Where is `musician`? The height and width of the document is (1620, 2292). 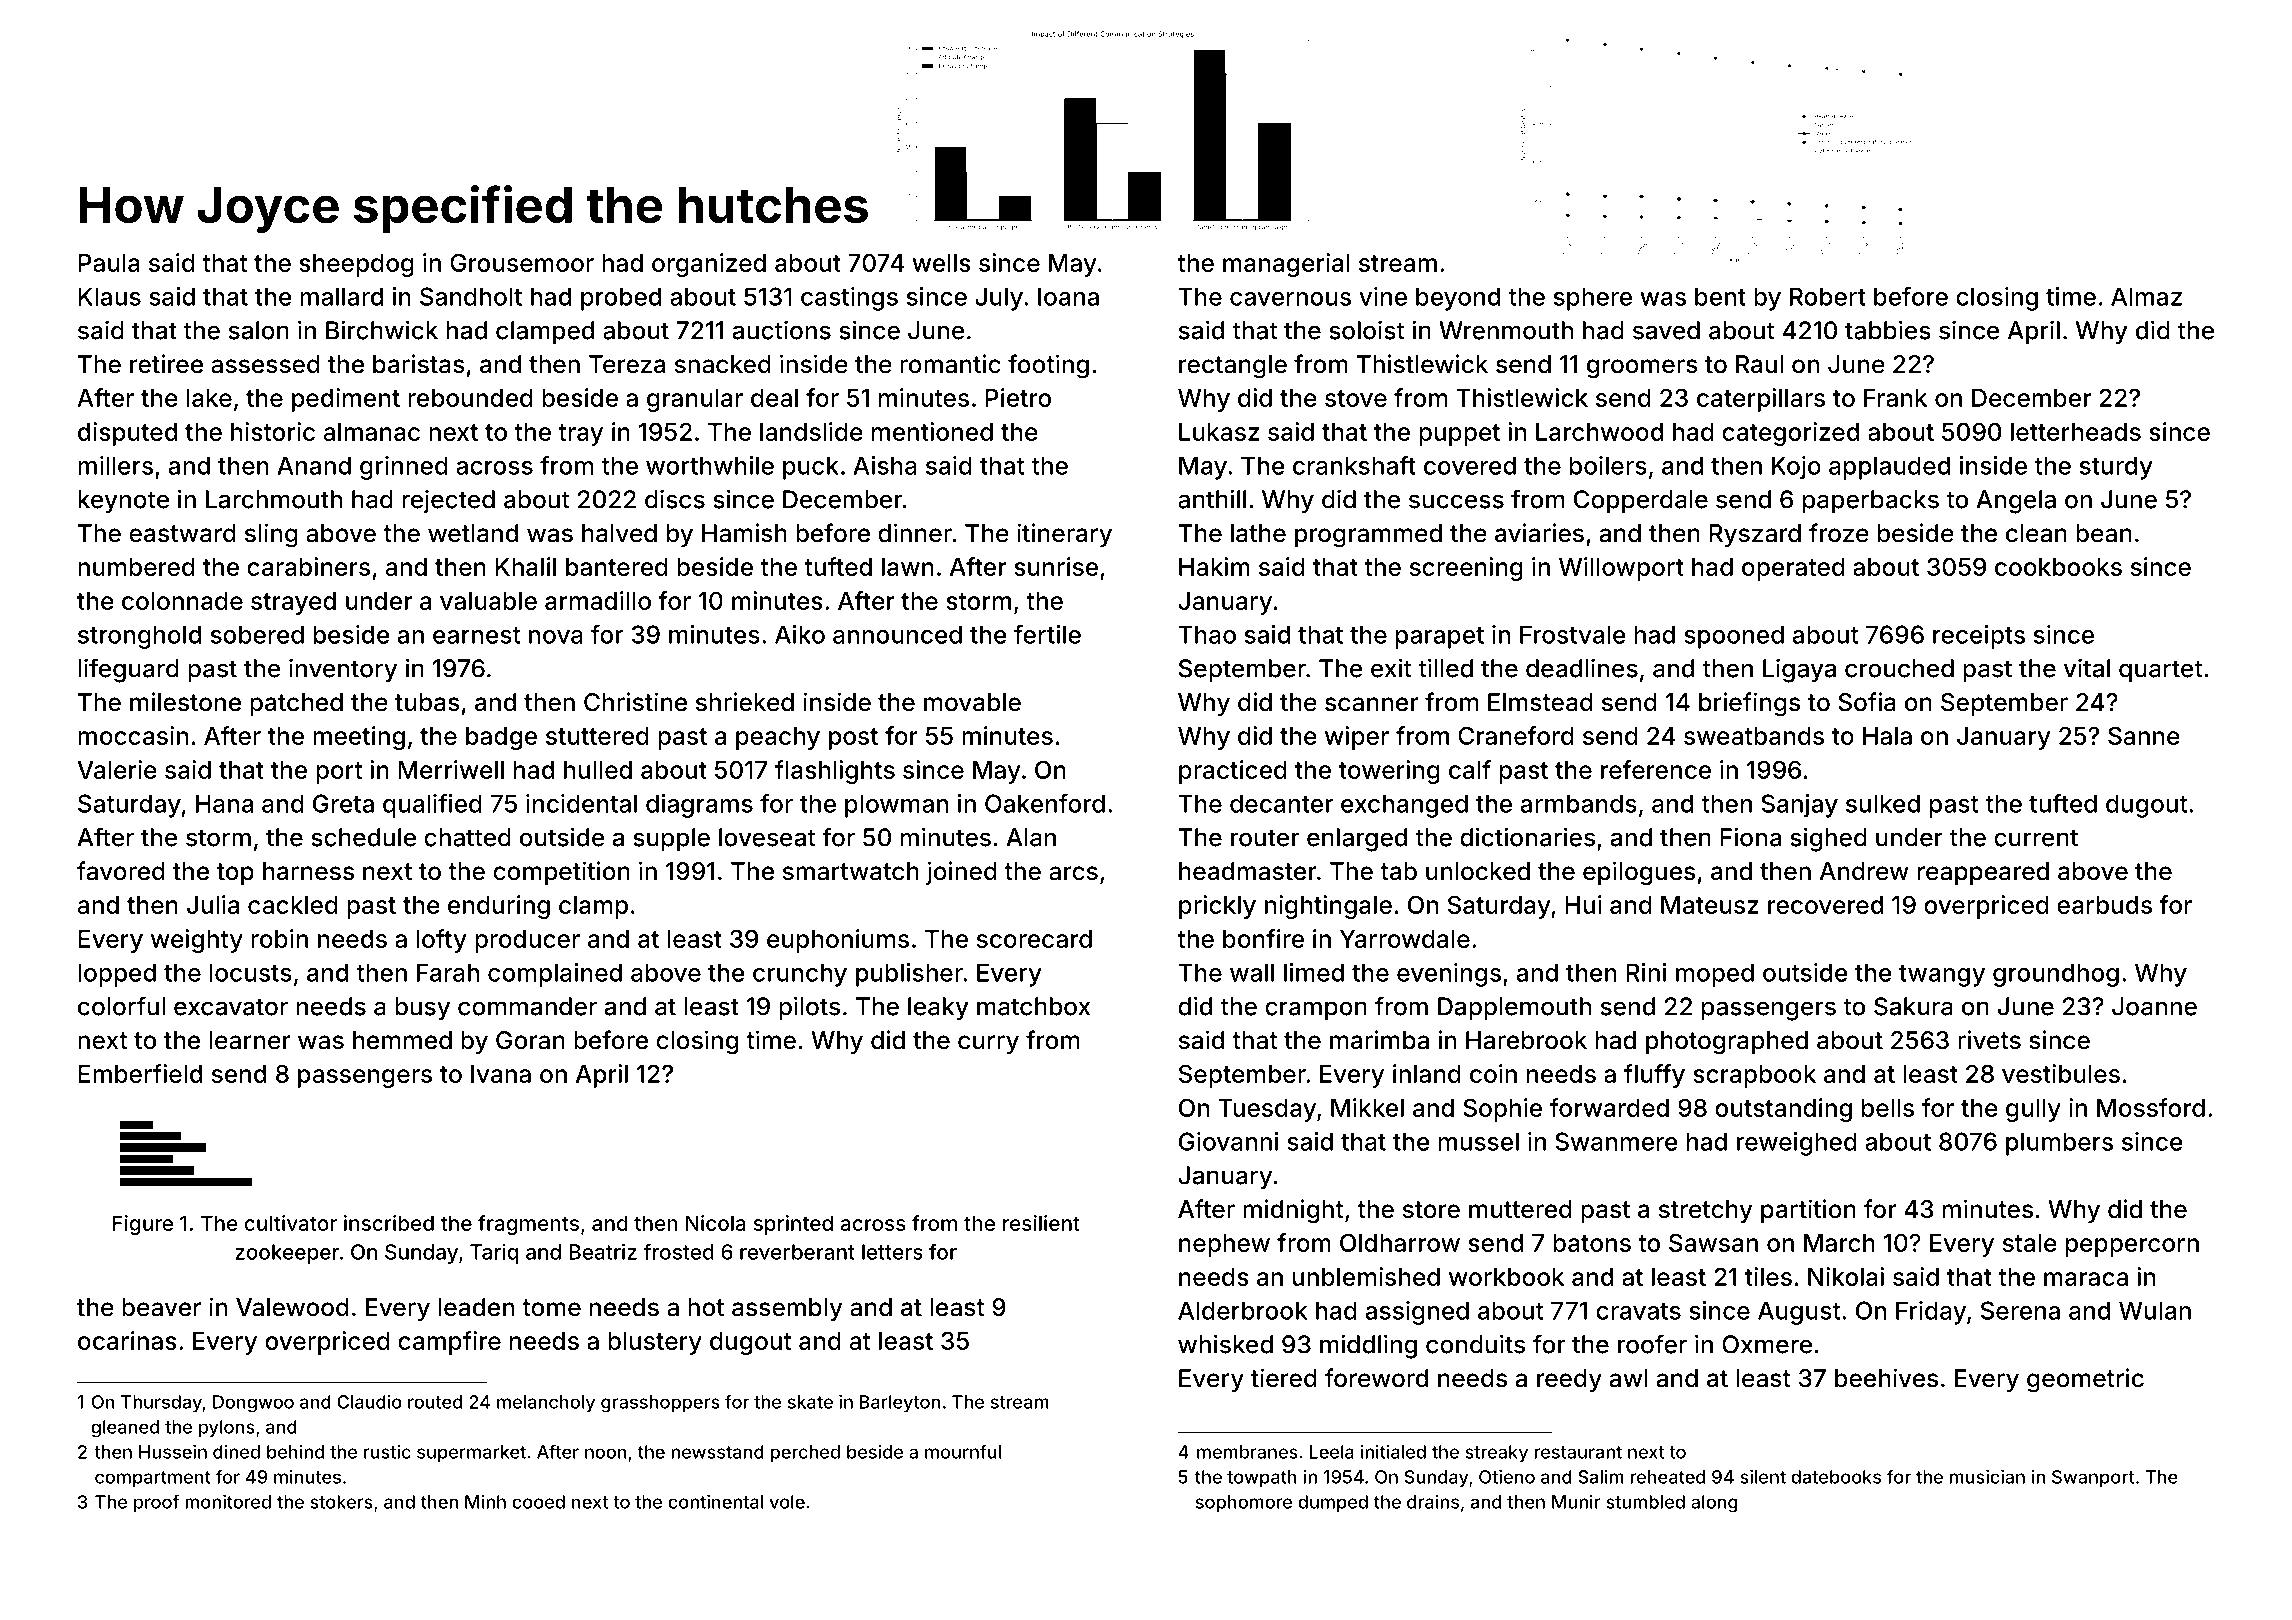 musician is located at coordinates (1987, 1477).
